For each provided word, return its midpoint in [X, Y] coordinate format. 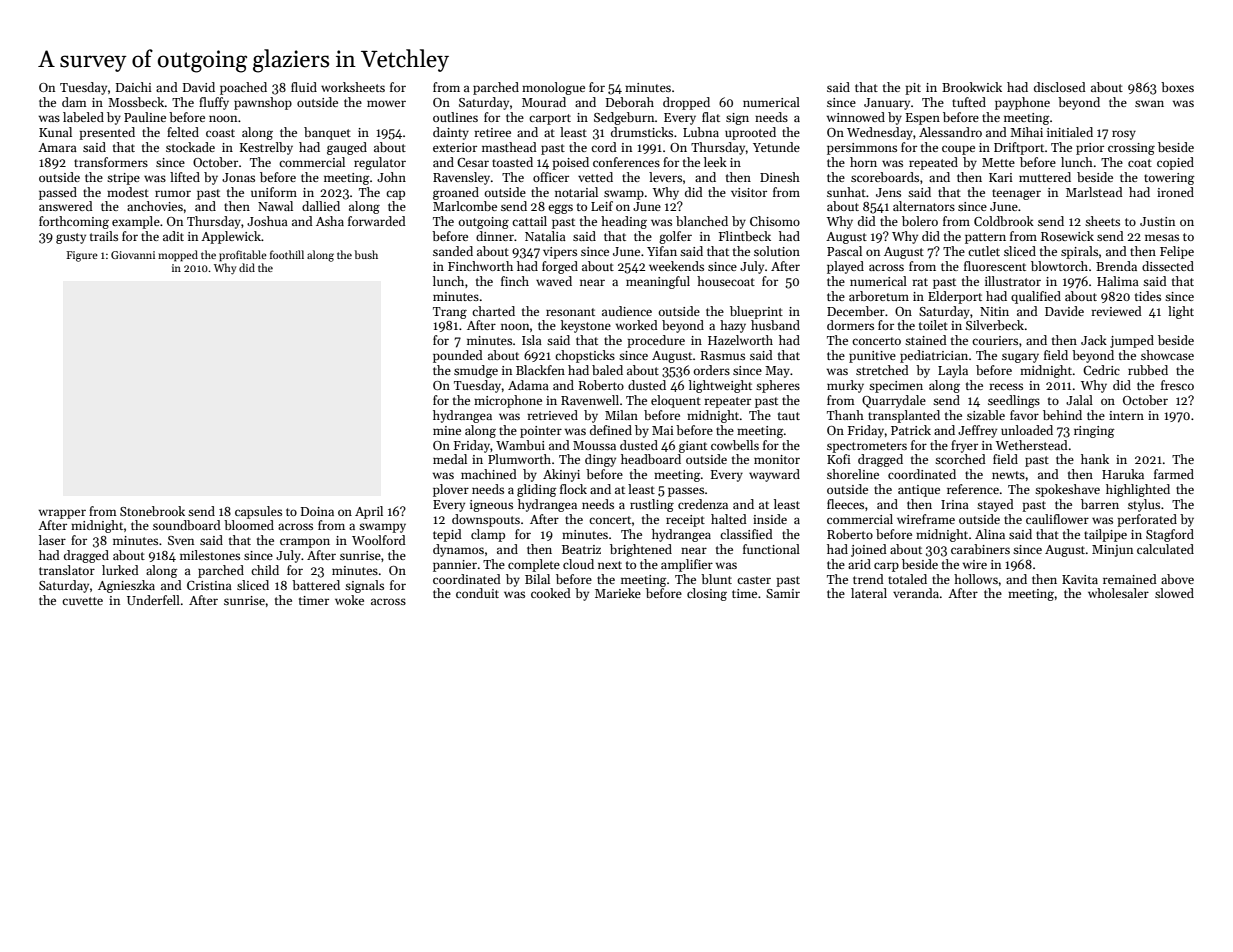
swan [1149, 103]
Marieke [618, 593]
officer [551, 177]
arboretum [879, 296]
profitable [243, 256]
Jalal [1079, 400]
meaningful [658, 282]
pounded [458, 356]
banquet [327, 133]
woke [349, 600]
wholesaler [1118, 593]
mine [447, 430]
